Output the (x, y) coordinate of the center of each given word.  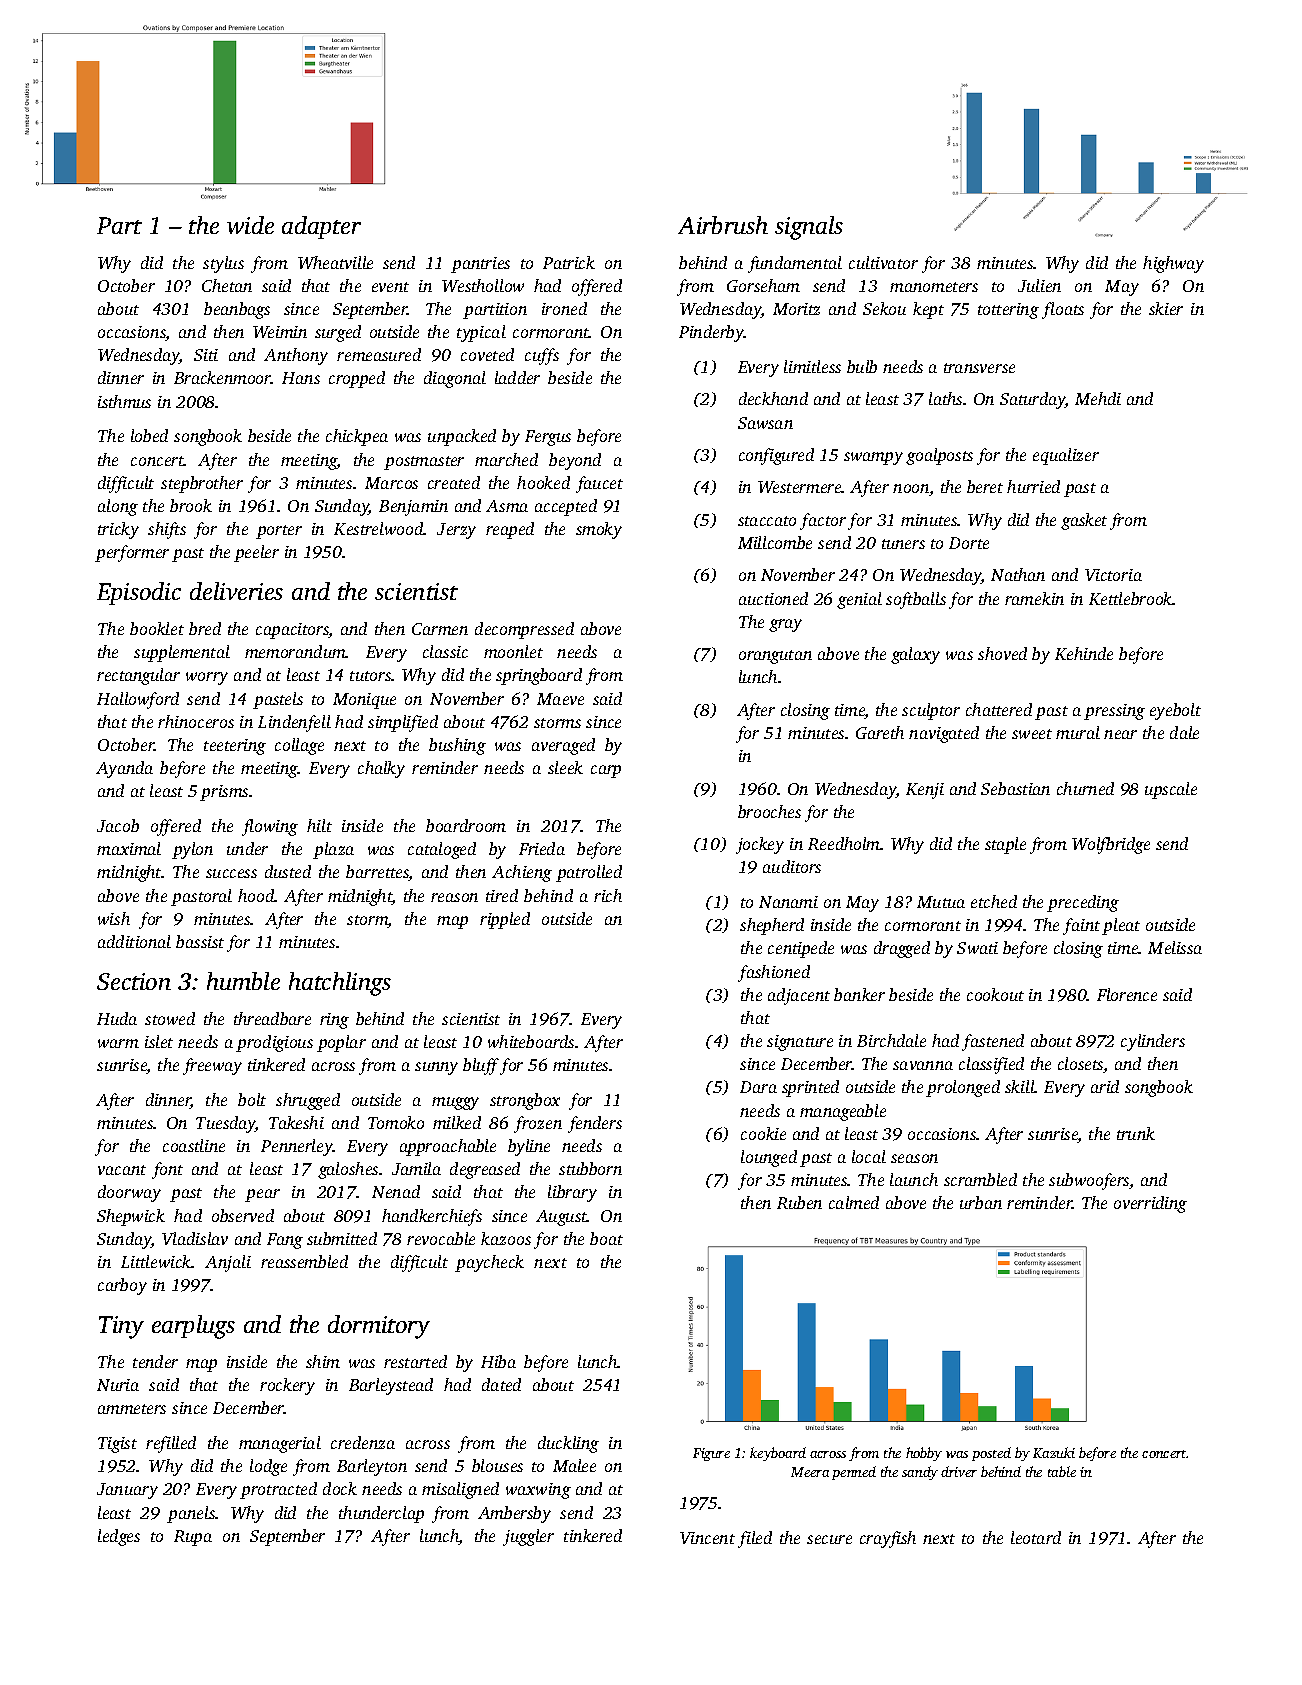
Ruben (799, 1202)
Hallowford (138, 700)
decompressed (524, 630)
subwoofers (1089, 1181)
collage (299, 746)
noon (911, 490)
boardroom (466, 825)
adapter (321, 227)
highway (1173, 264)
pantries (480, 265)
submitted (342, 1238)
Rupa (193, 1538)
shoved (1002, 653)
